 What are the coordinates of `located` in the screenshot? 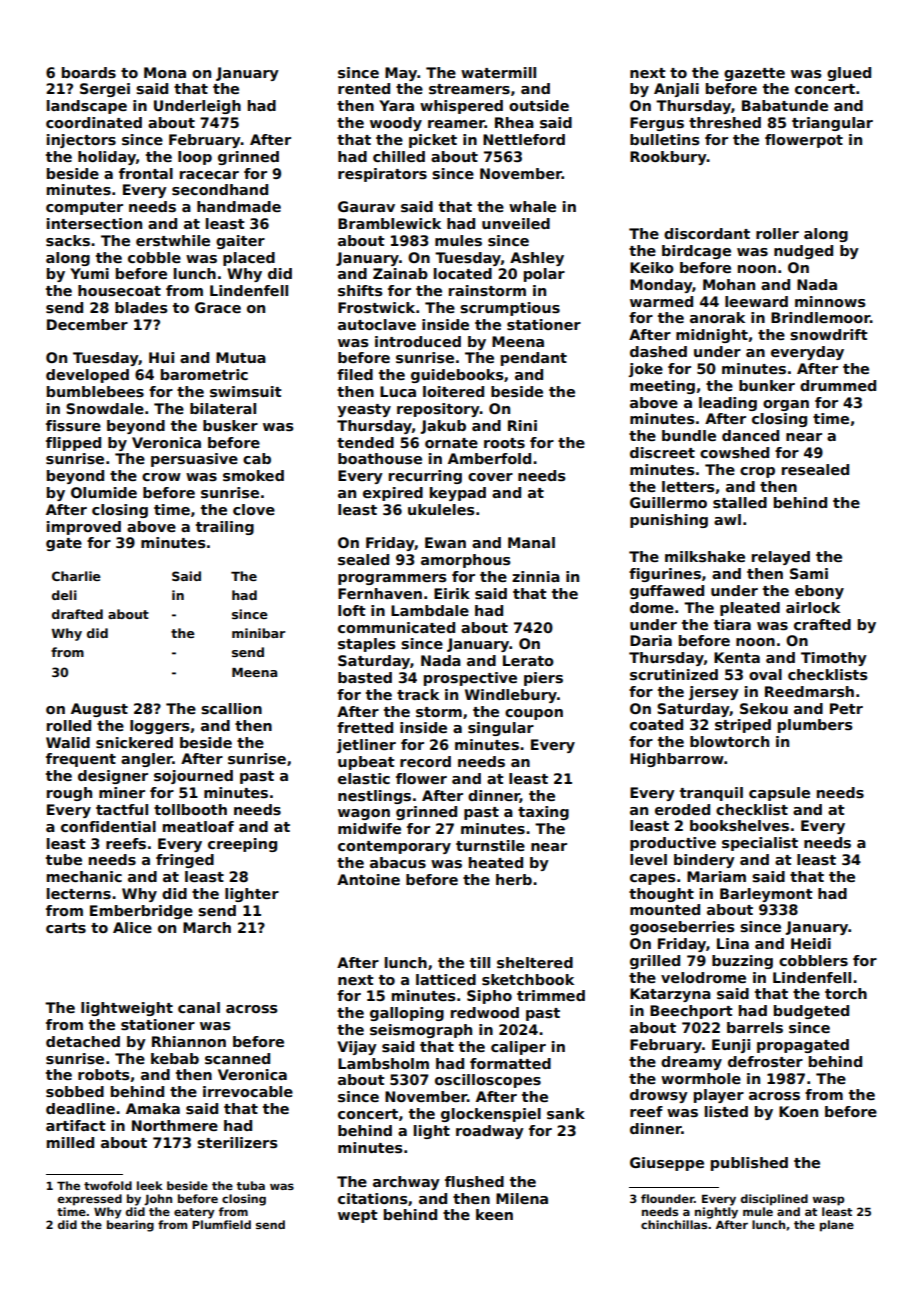 It's located at (463, 273).
